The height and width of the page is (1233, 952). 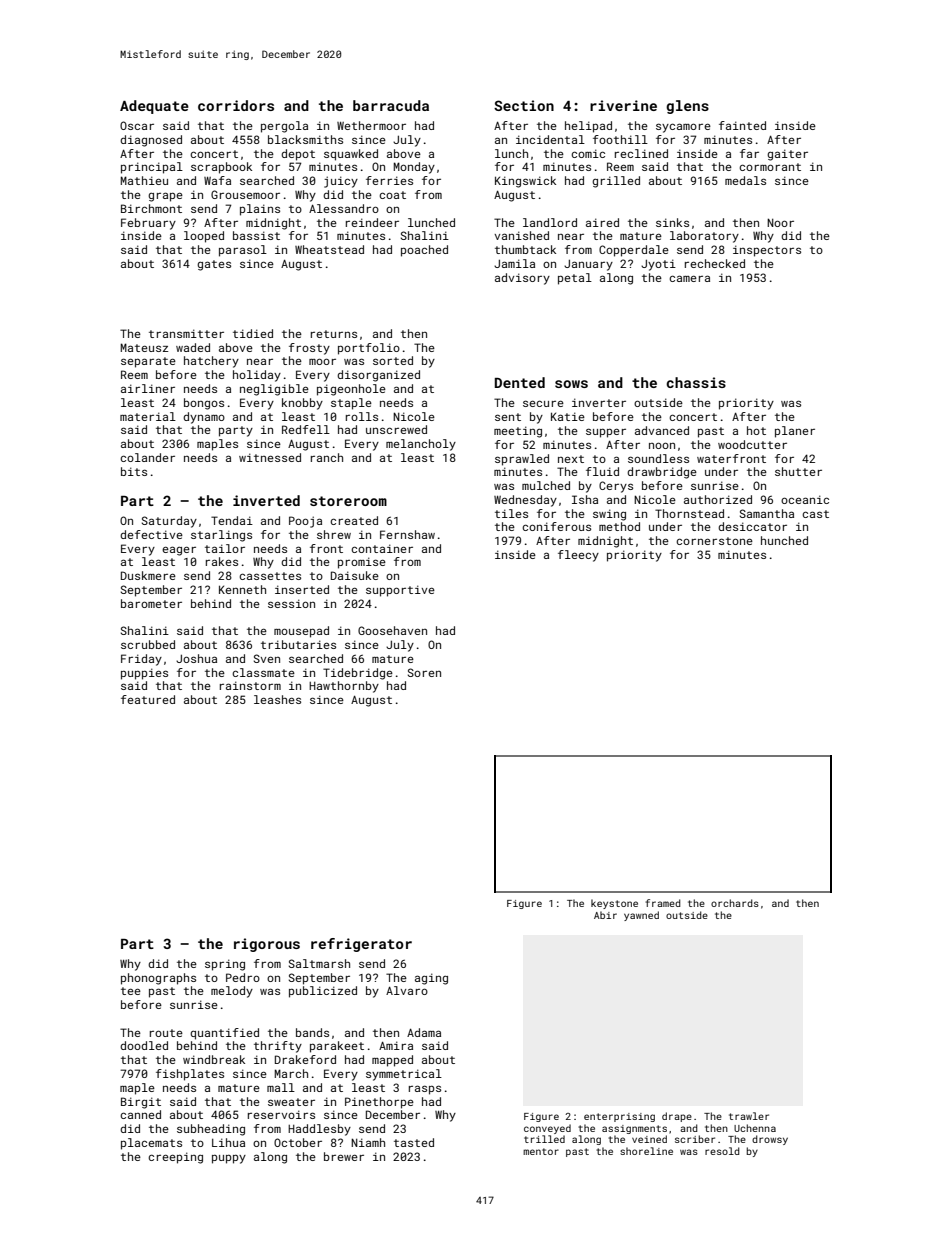 What do you see at coordinates (424, 672) in the page?
I see `Soren` at bounding box center [424, 672].
